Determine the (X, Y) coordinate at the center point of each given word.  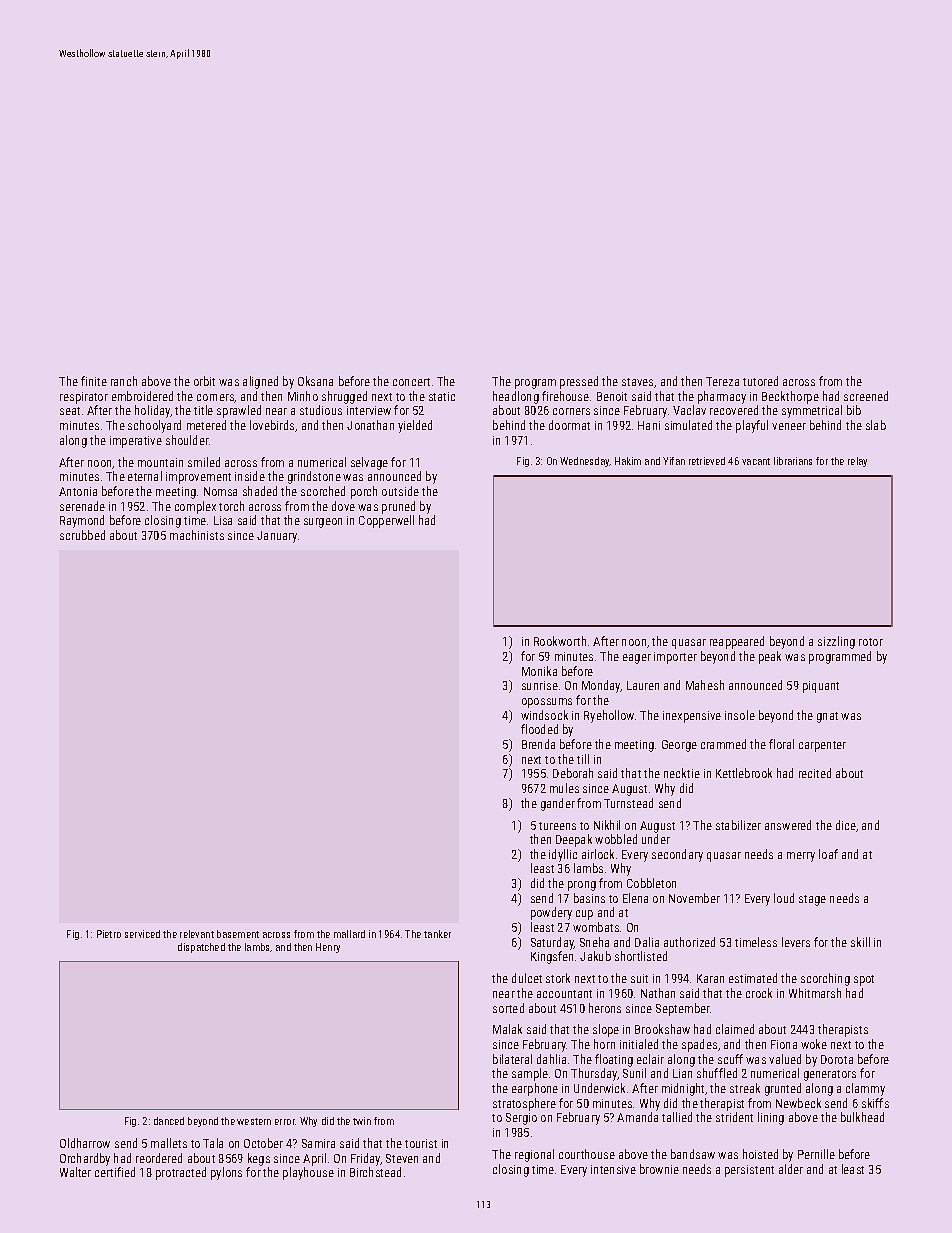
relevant (197, 934)
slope (606, 1030)
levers (796, 942)
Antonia (78, 491)
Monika (539, 671)
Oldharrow (85, 1143)
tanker (437, 934)
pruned (398, 507)
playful (752, 426)
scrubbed (82, 535)
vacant (756, 461)
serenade (82, 506)
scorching (825, 979)
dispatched (201, 948)
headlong (516, 397)
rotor (871, 642)
